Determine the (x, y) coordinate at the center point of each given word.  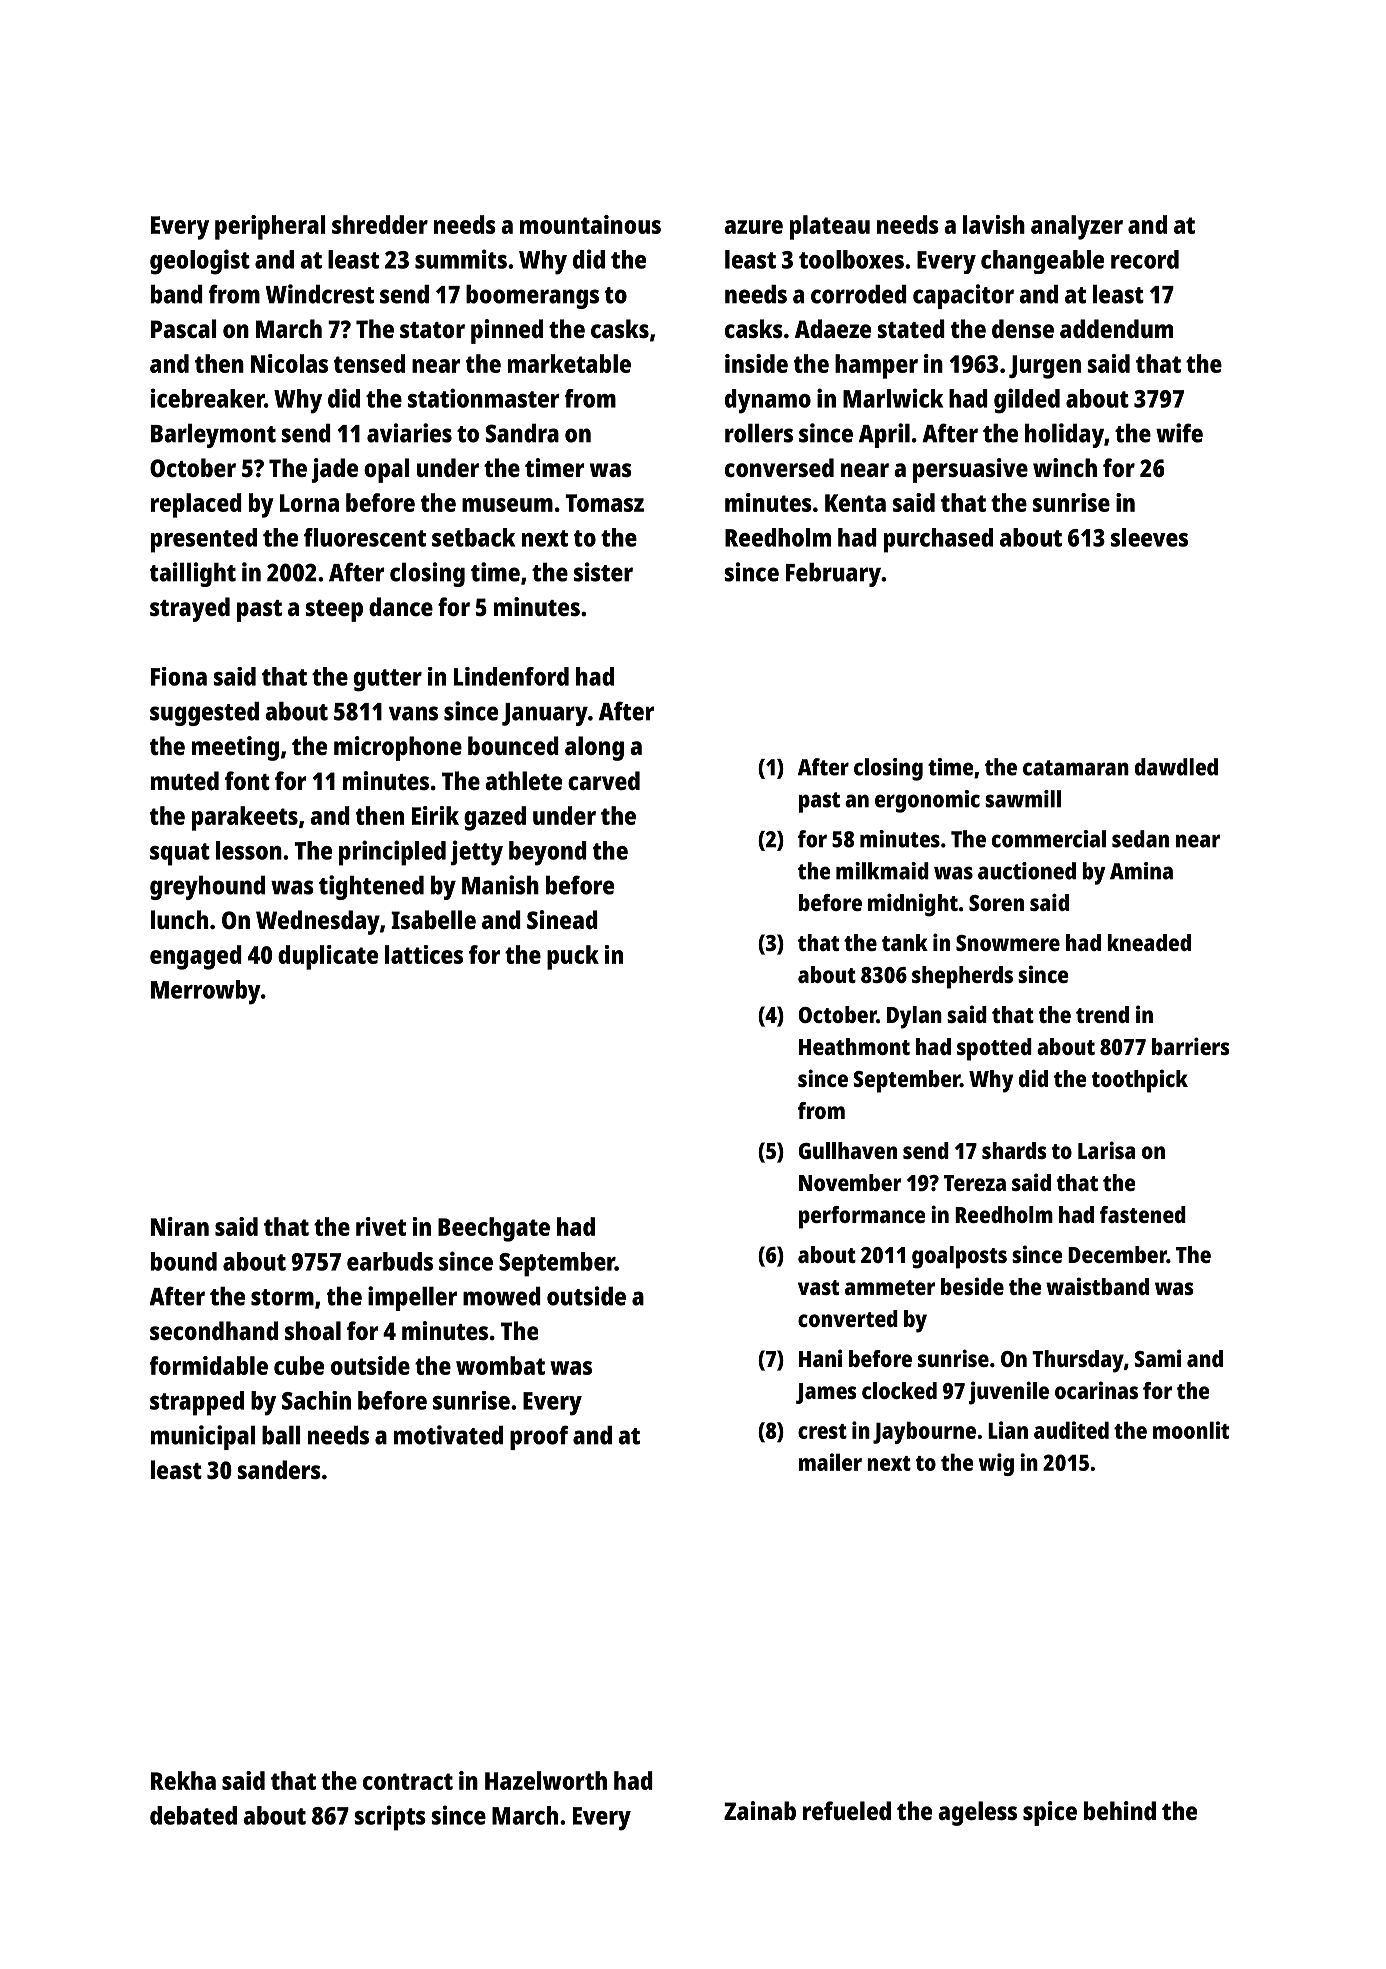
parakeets (245, 818)
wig (996, 1464)
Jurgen (1045, 367)
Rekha (183, 1780)
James (826, 1393)
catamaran (1076, 768)
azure (753, 227)
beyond (548, 853)
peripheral (270, 227)
